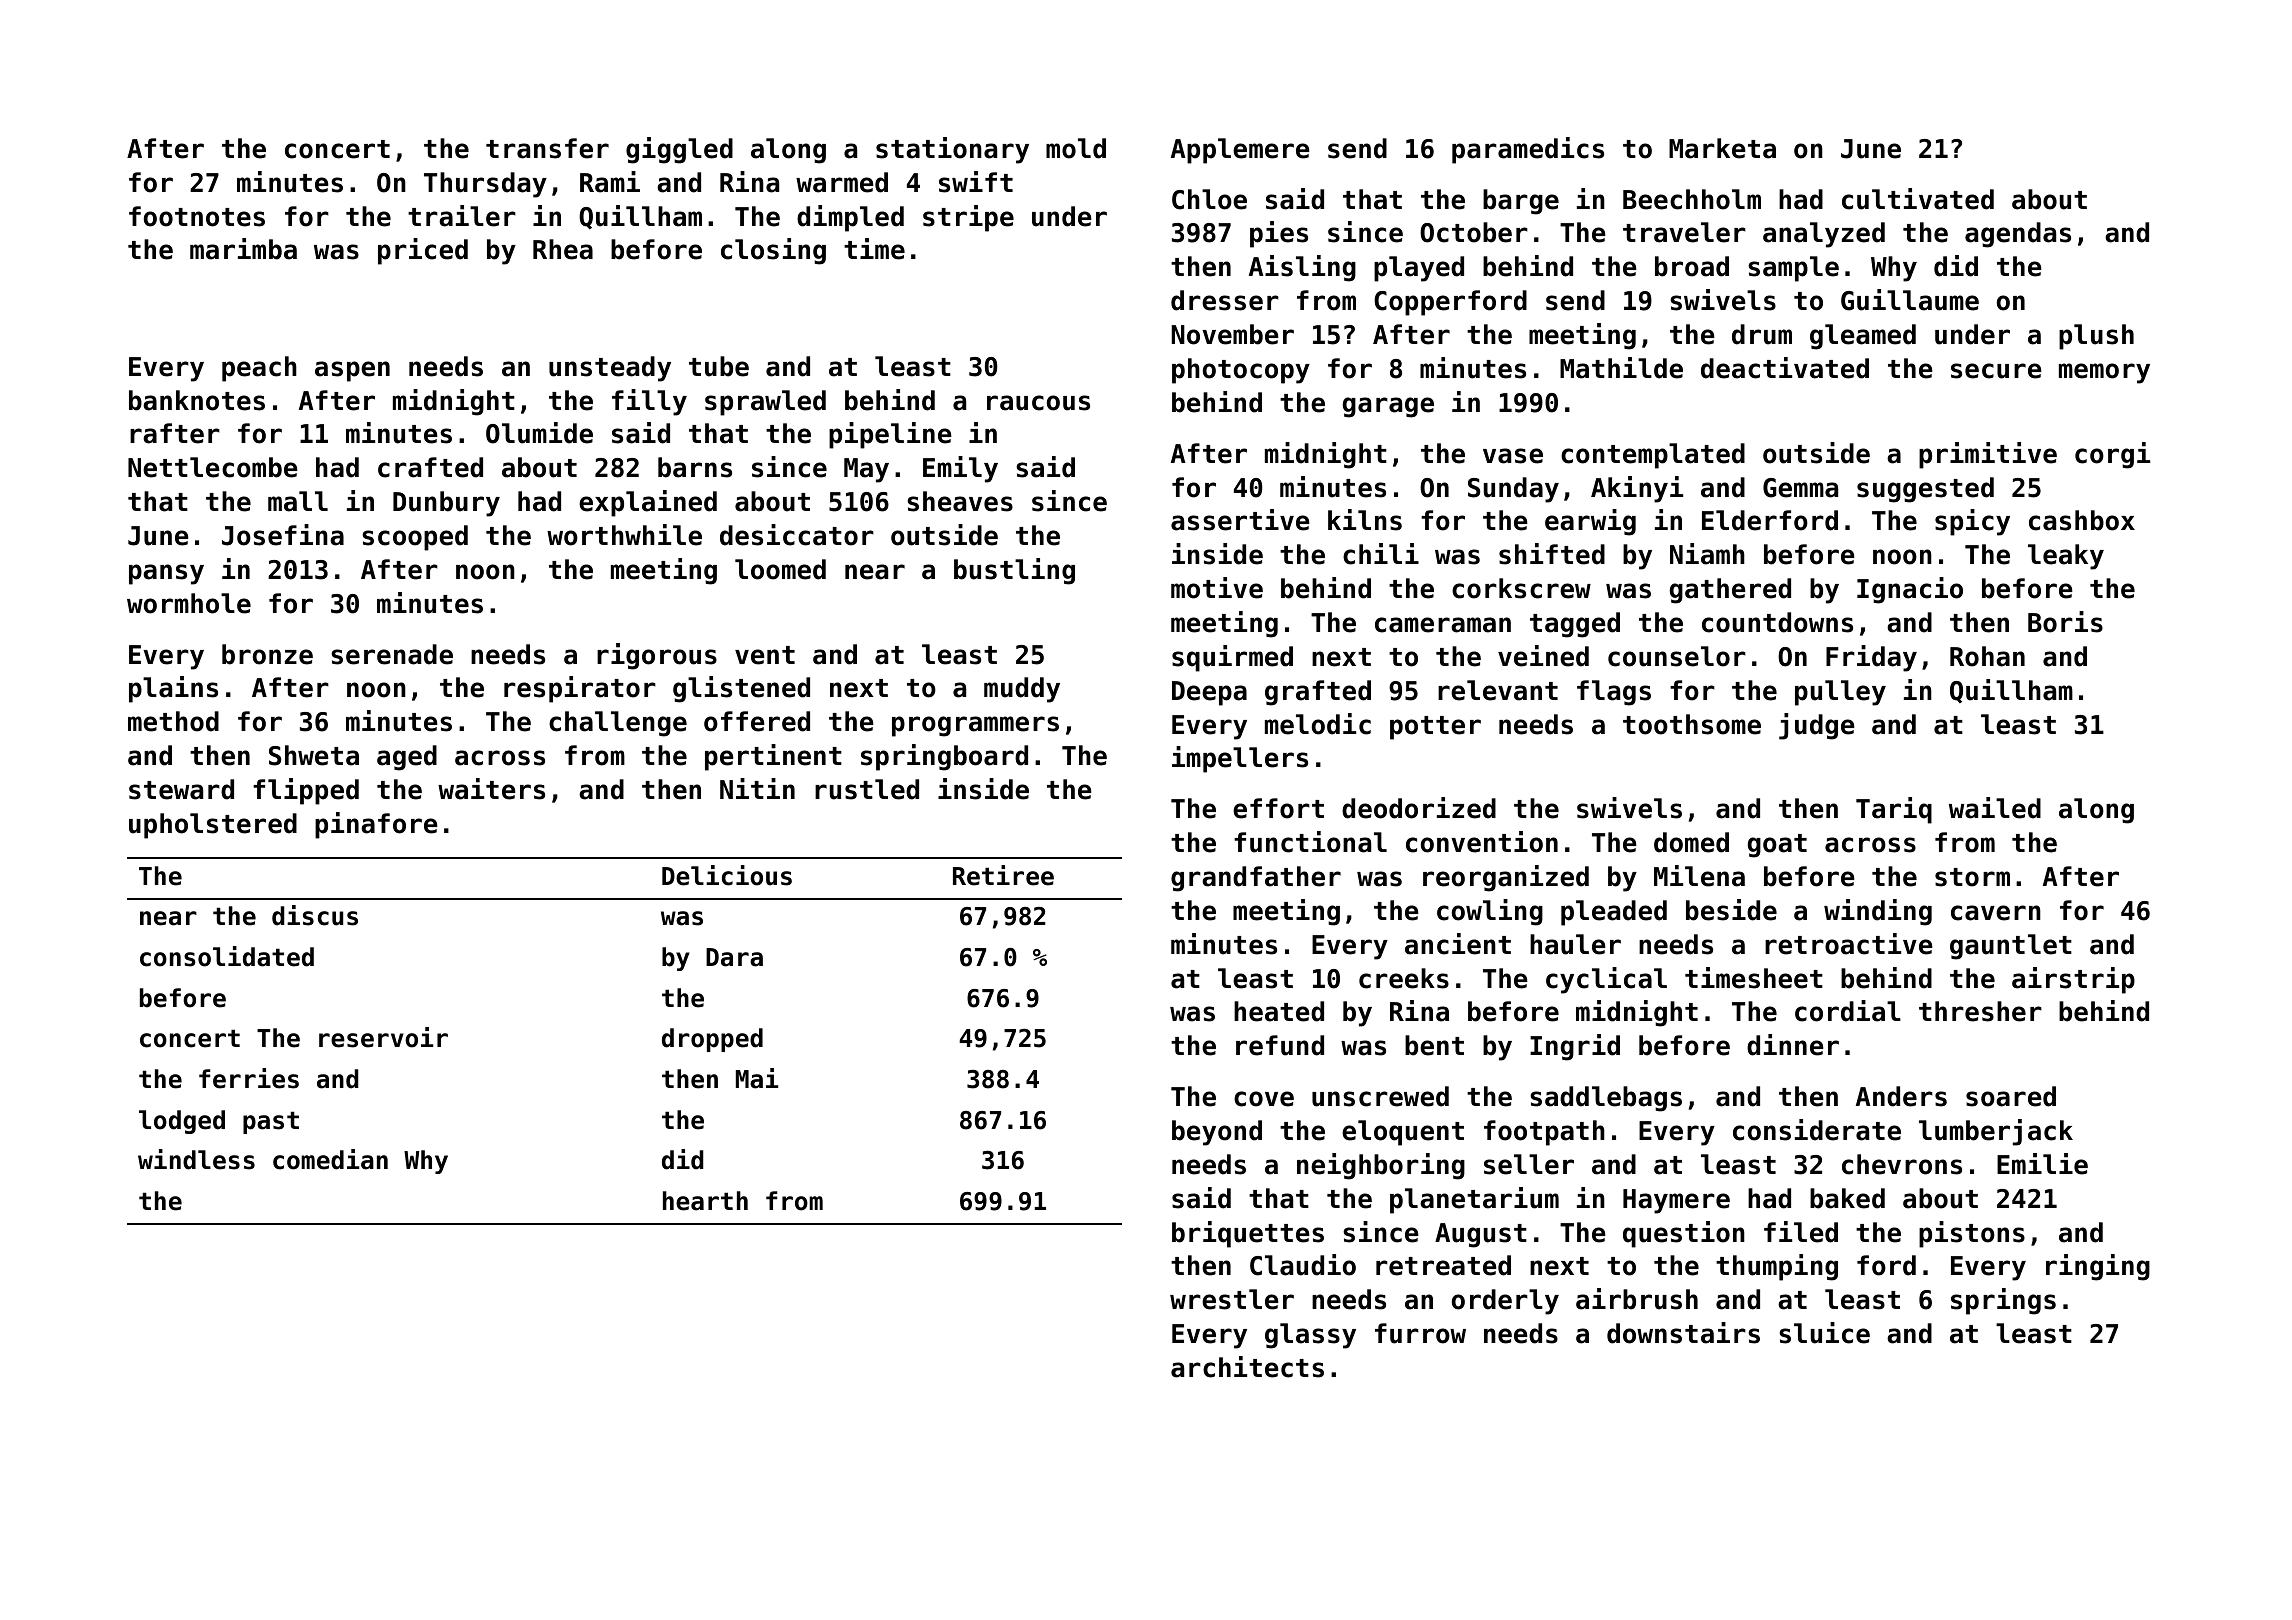 Image resolution: width=2292 pixels, height=1620 pixels. What do you see at coordinates (1707, 554) in the screenshot?
I see `Niamh` at bounding box center [1707, 554].
